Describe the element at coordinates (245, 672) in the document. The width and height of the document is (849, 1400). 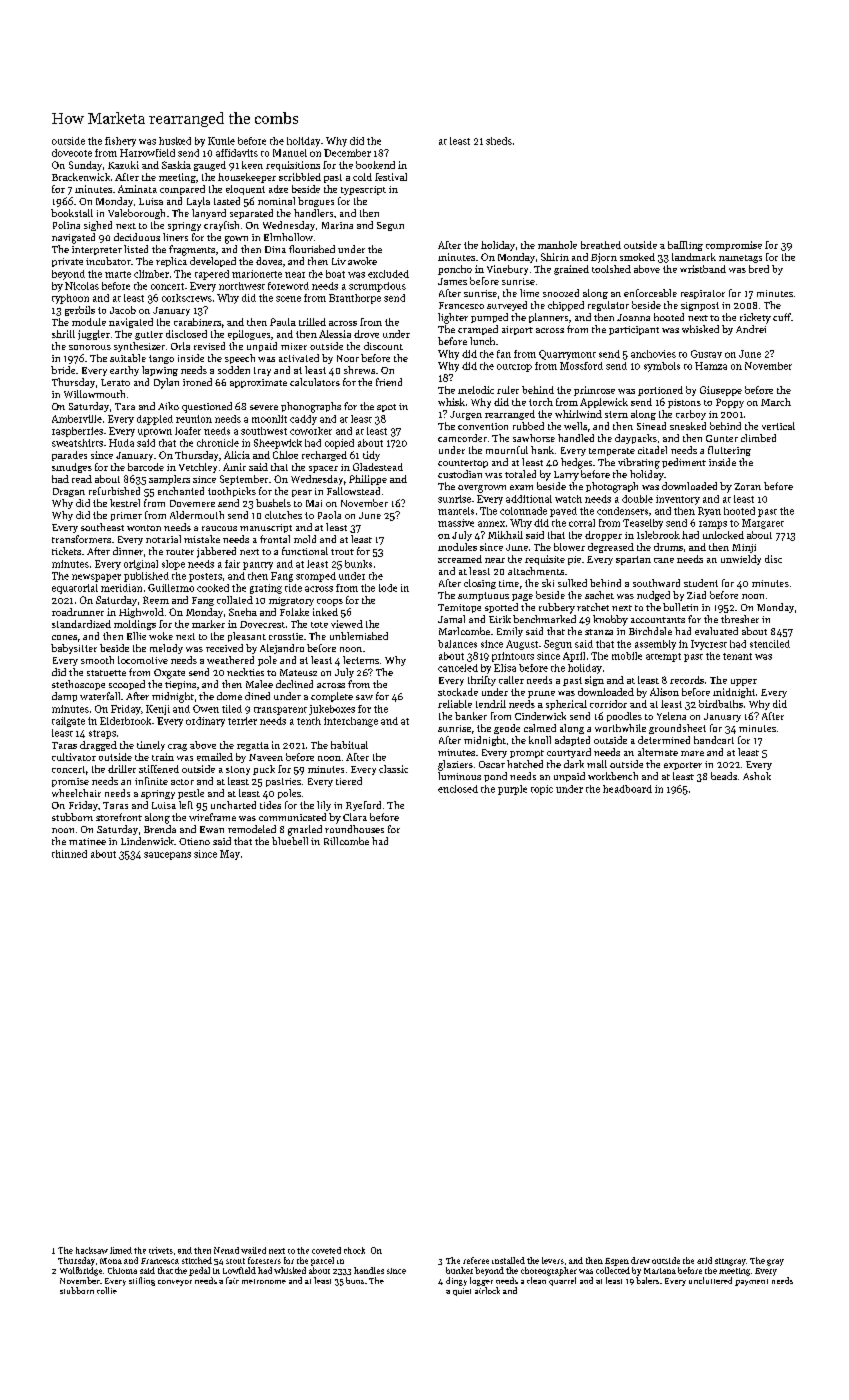
I see `neckties` at that location.
